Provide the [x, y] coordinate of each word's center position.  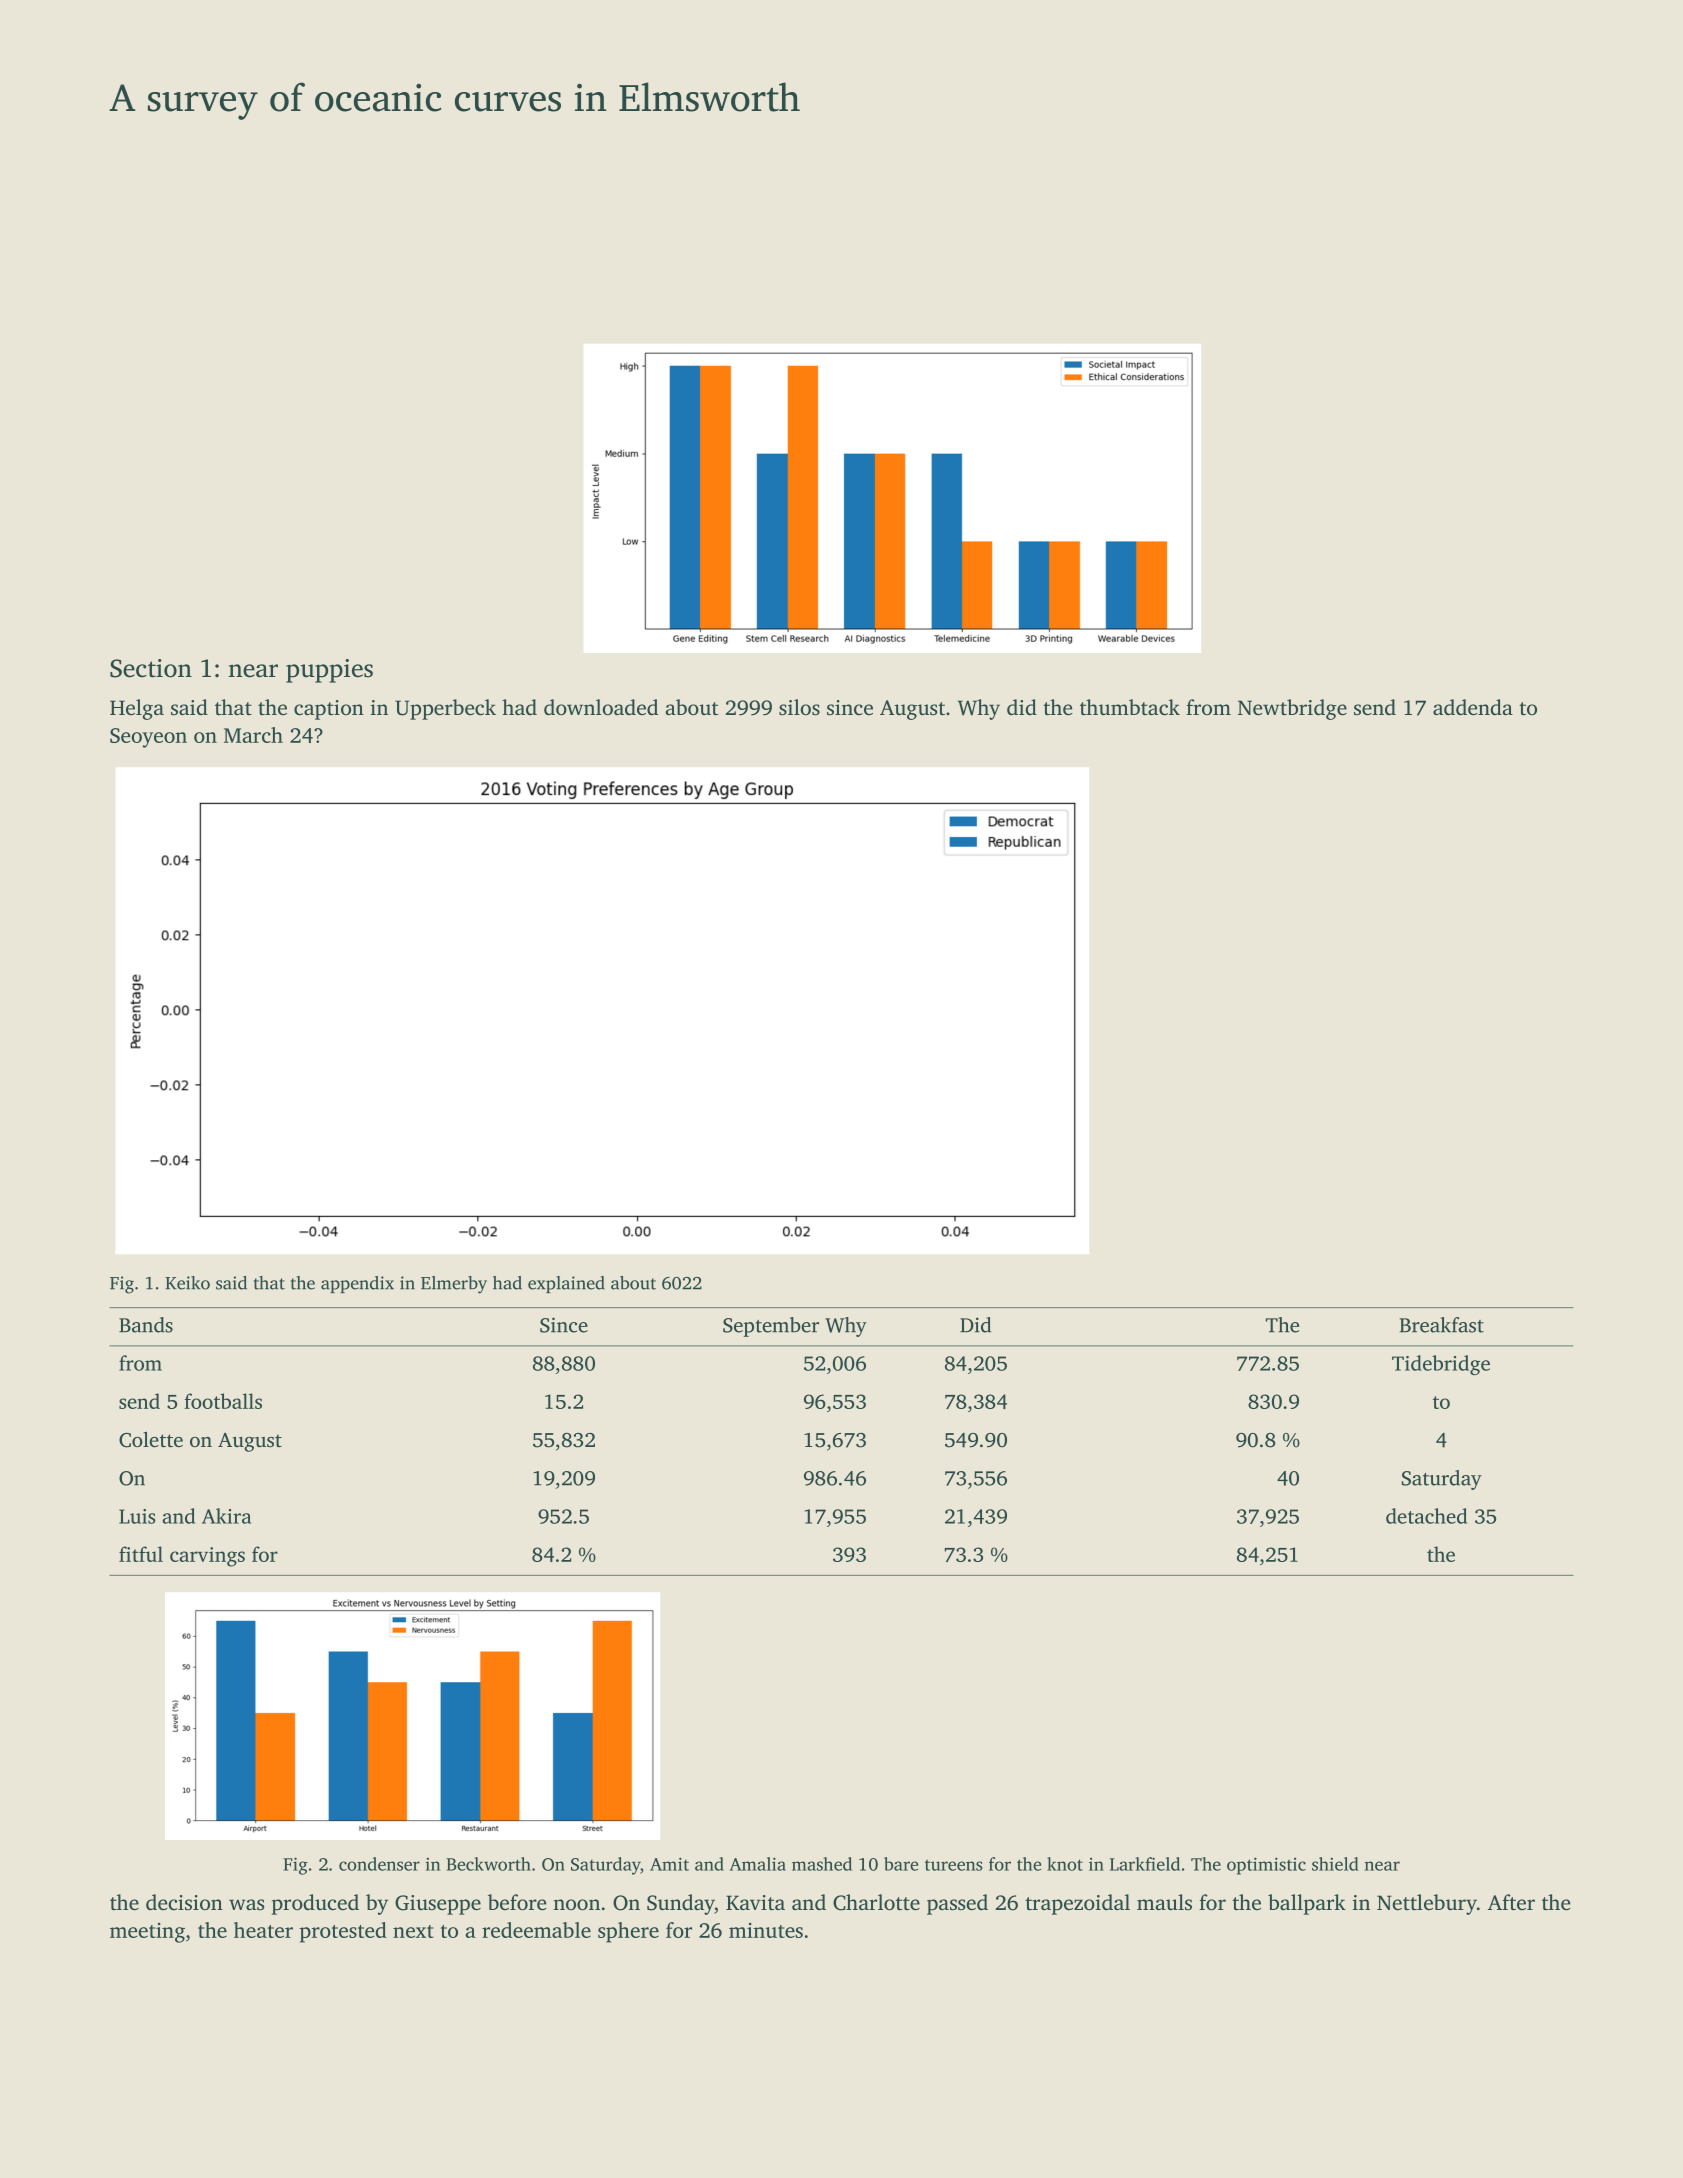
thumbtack [1130, 707]
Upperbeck [445, 709]
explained [566, 1284]
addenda [1473, 707]
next [413, 1931]
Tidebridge [1441, 1365]
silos [799, 707]
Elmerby [454, 1285]
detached [1426, 1516]
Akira [226, 1516]
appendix [357, 1284]
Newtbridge [1292, 709]
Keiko [187, 1283]
